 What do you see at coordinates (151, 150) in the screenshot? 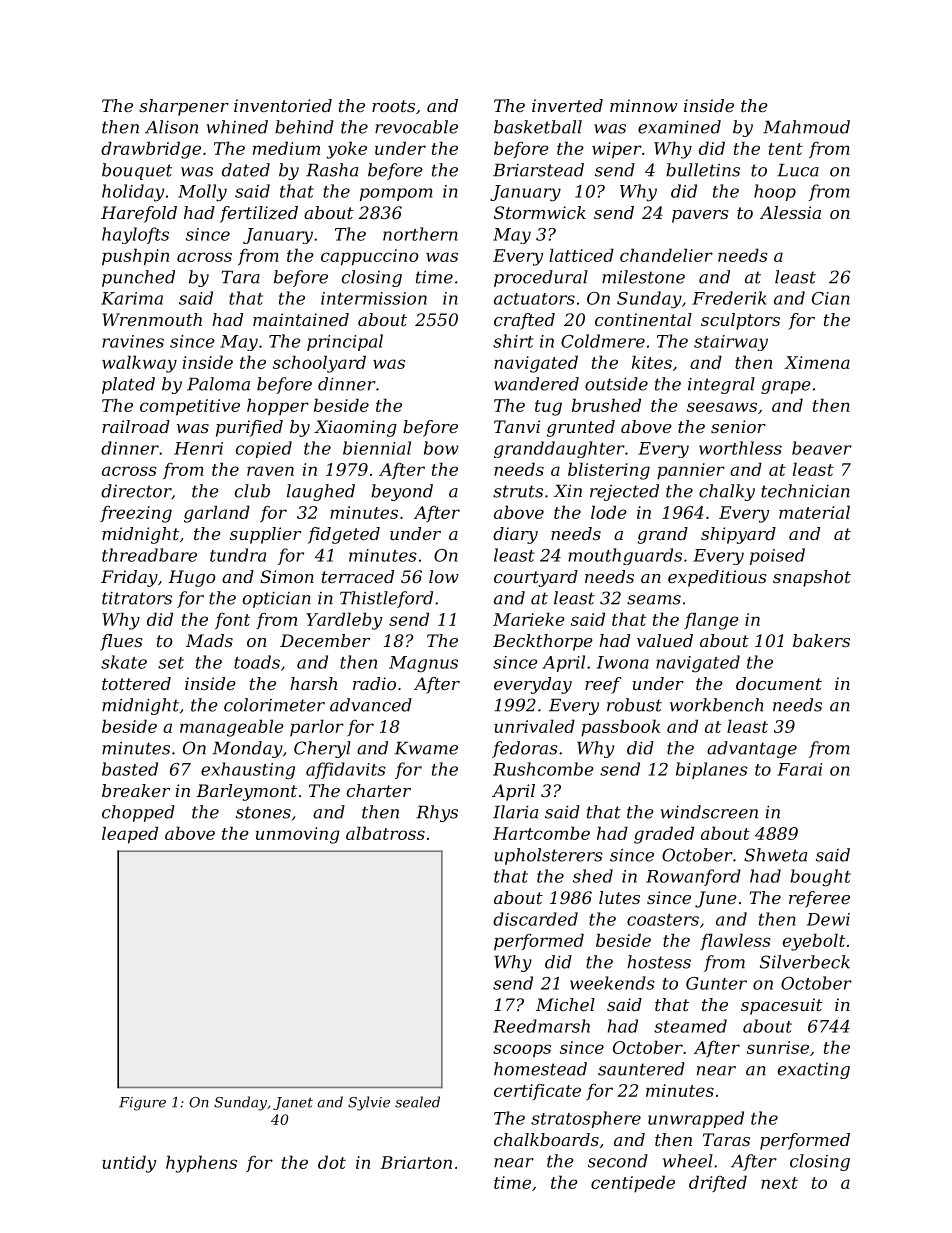
I see `drawbridge` at bounding box center [151, 150].
